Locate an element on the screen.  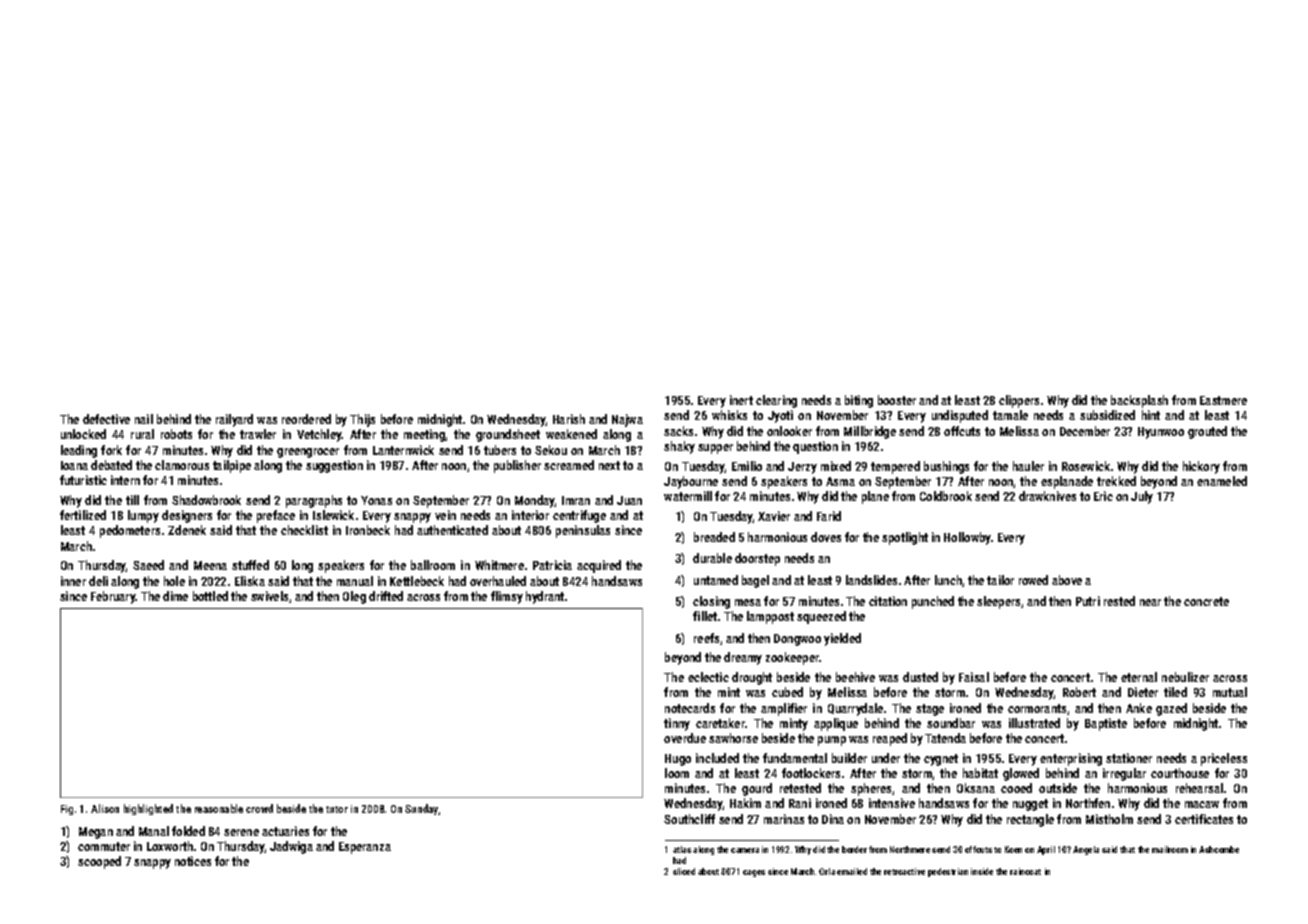
July is located at coordinates (1142, 497).
